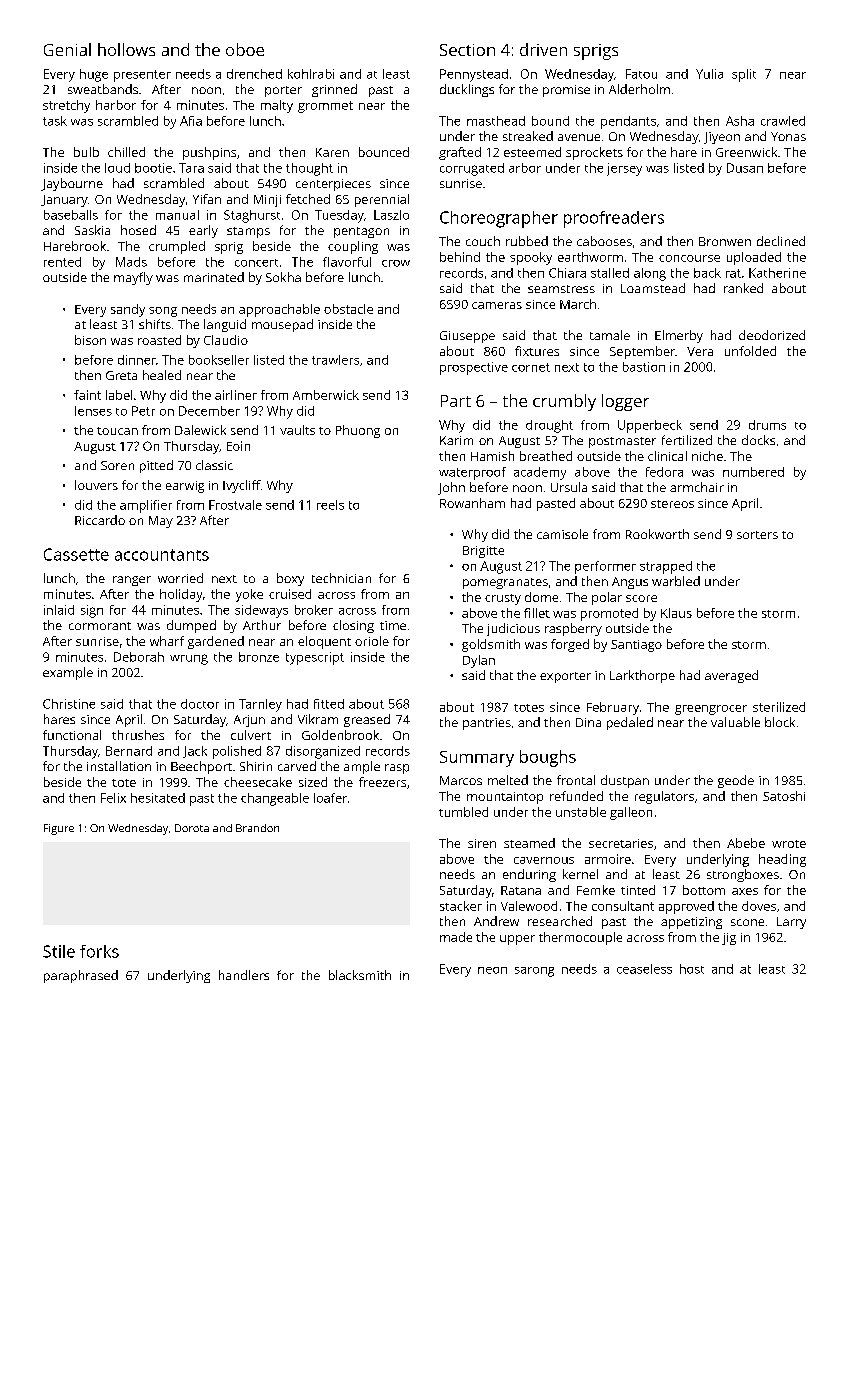 Image resolution: width=849 pixels, height=1400 pixels. Describe the element at coordinates (341, 578) in the screenshot. I see `technician` at that location.
